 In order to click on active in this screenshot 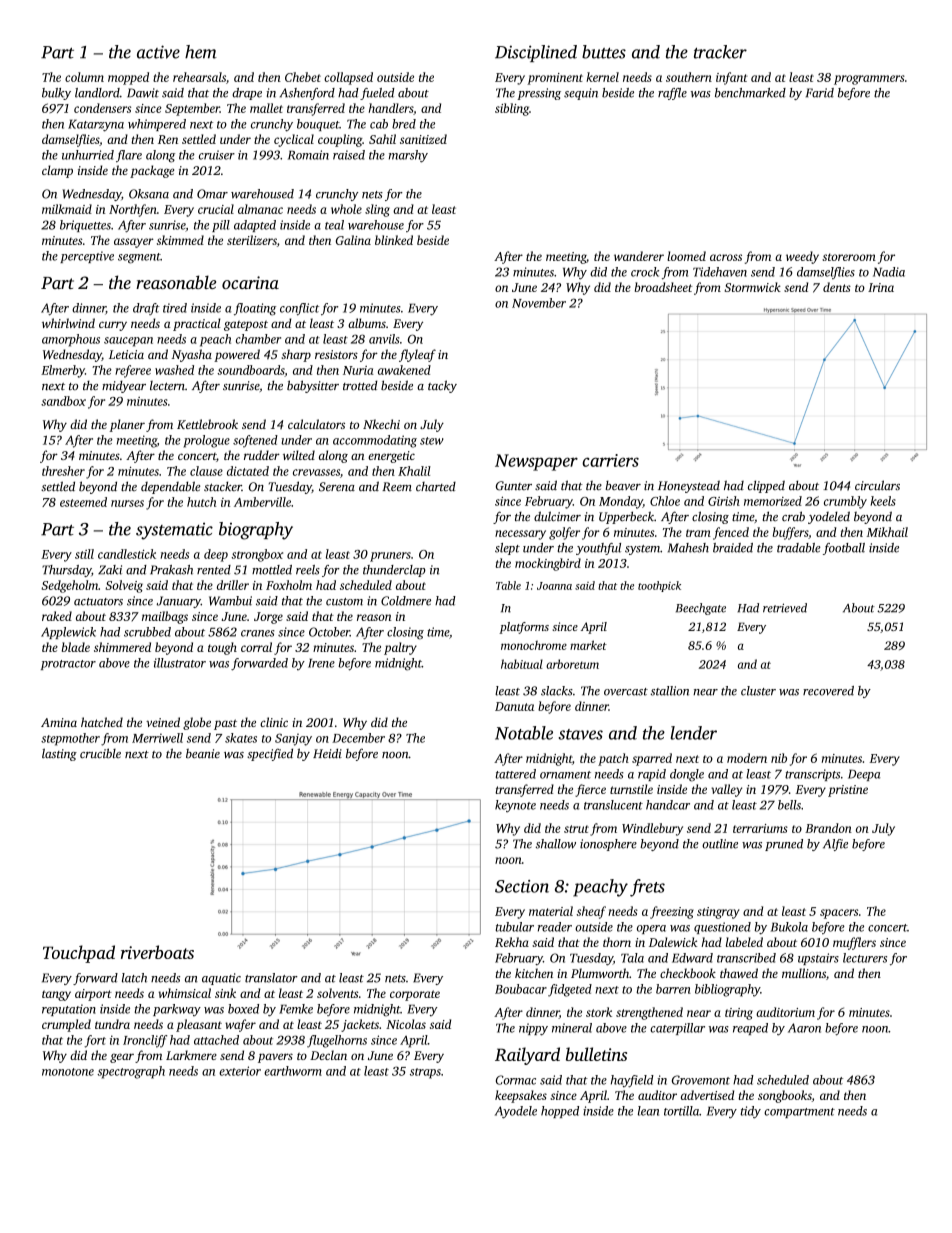, I will do `click(158, 52)`.
